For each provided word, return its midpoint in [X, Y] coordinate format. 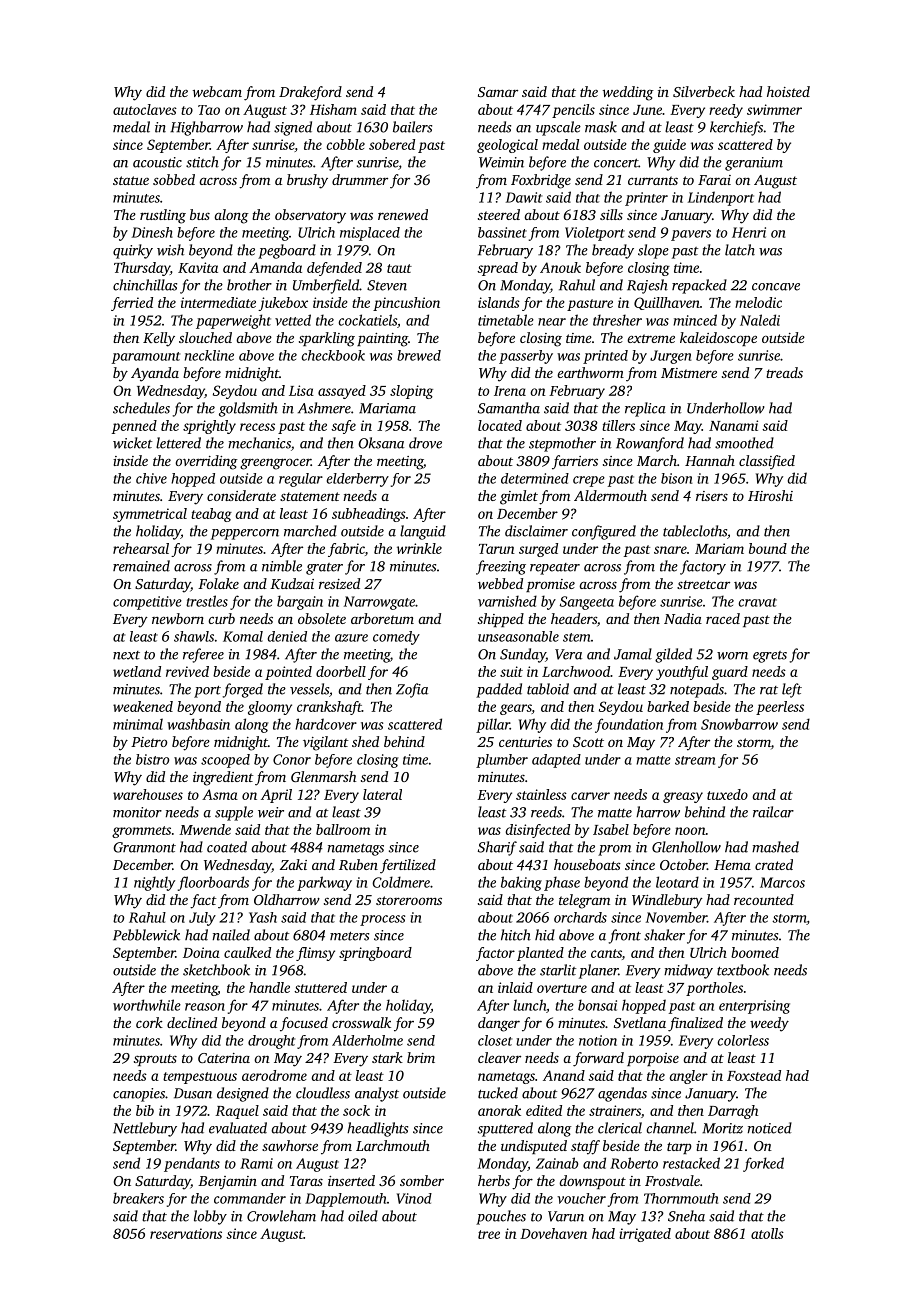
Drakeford [310, 93]
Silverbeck [704, 91]
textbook [743, 970]
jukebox [283, 304]
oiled [363, 1216]
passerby [526, 357]
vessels [309, 689]
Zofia [412, 690]
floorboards [213, 883]
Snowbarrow [739, 724]
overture [562, 988]
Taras [306, 1181]
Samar [498, 92]
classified [767, 462]
